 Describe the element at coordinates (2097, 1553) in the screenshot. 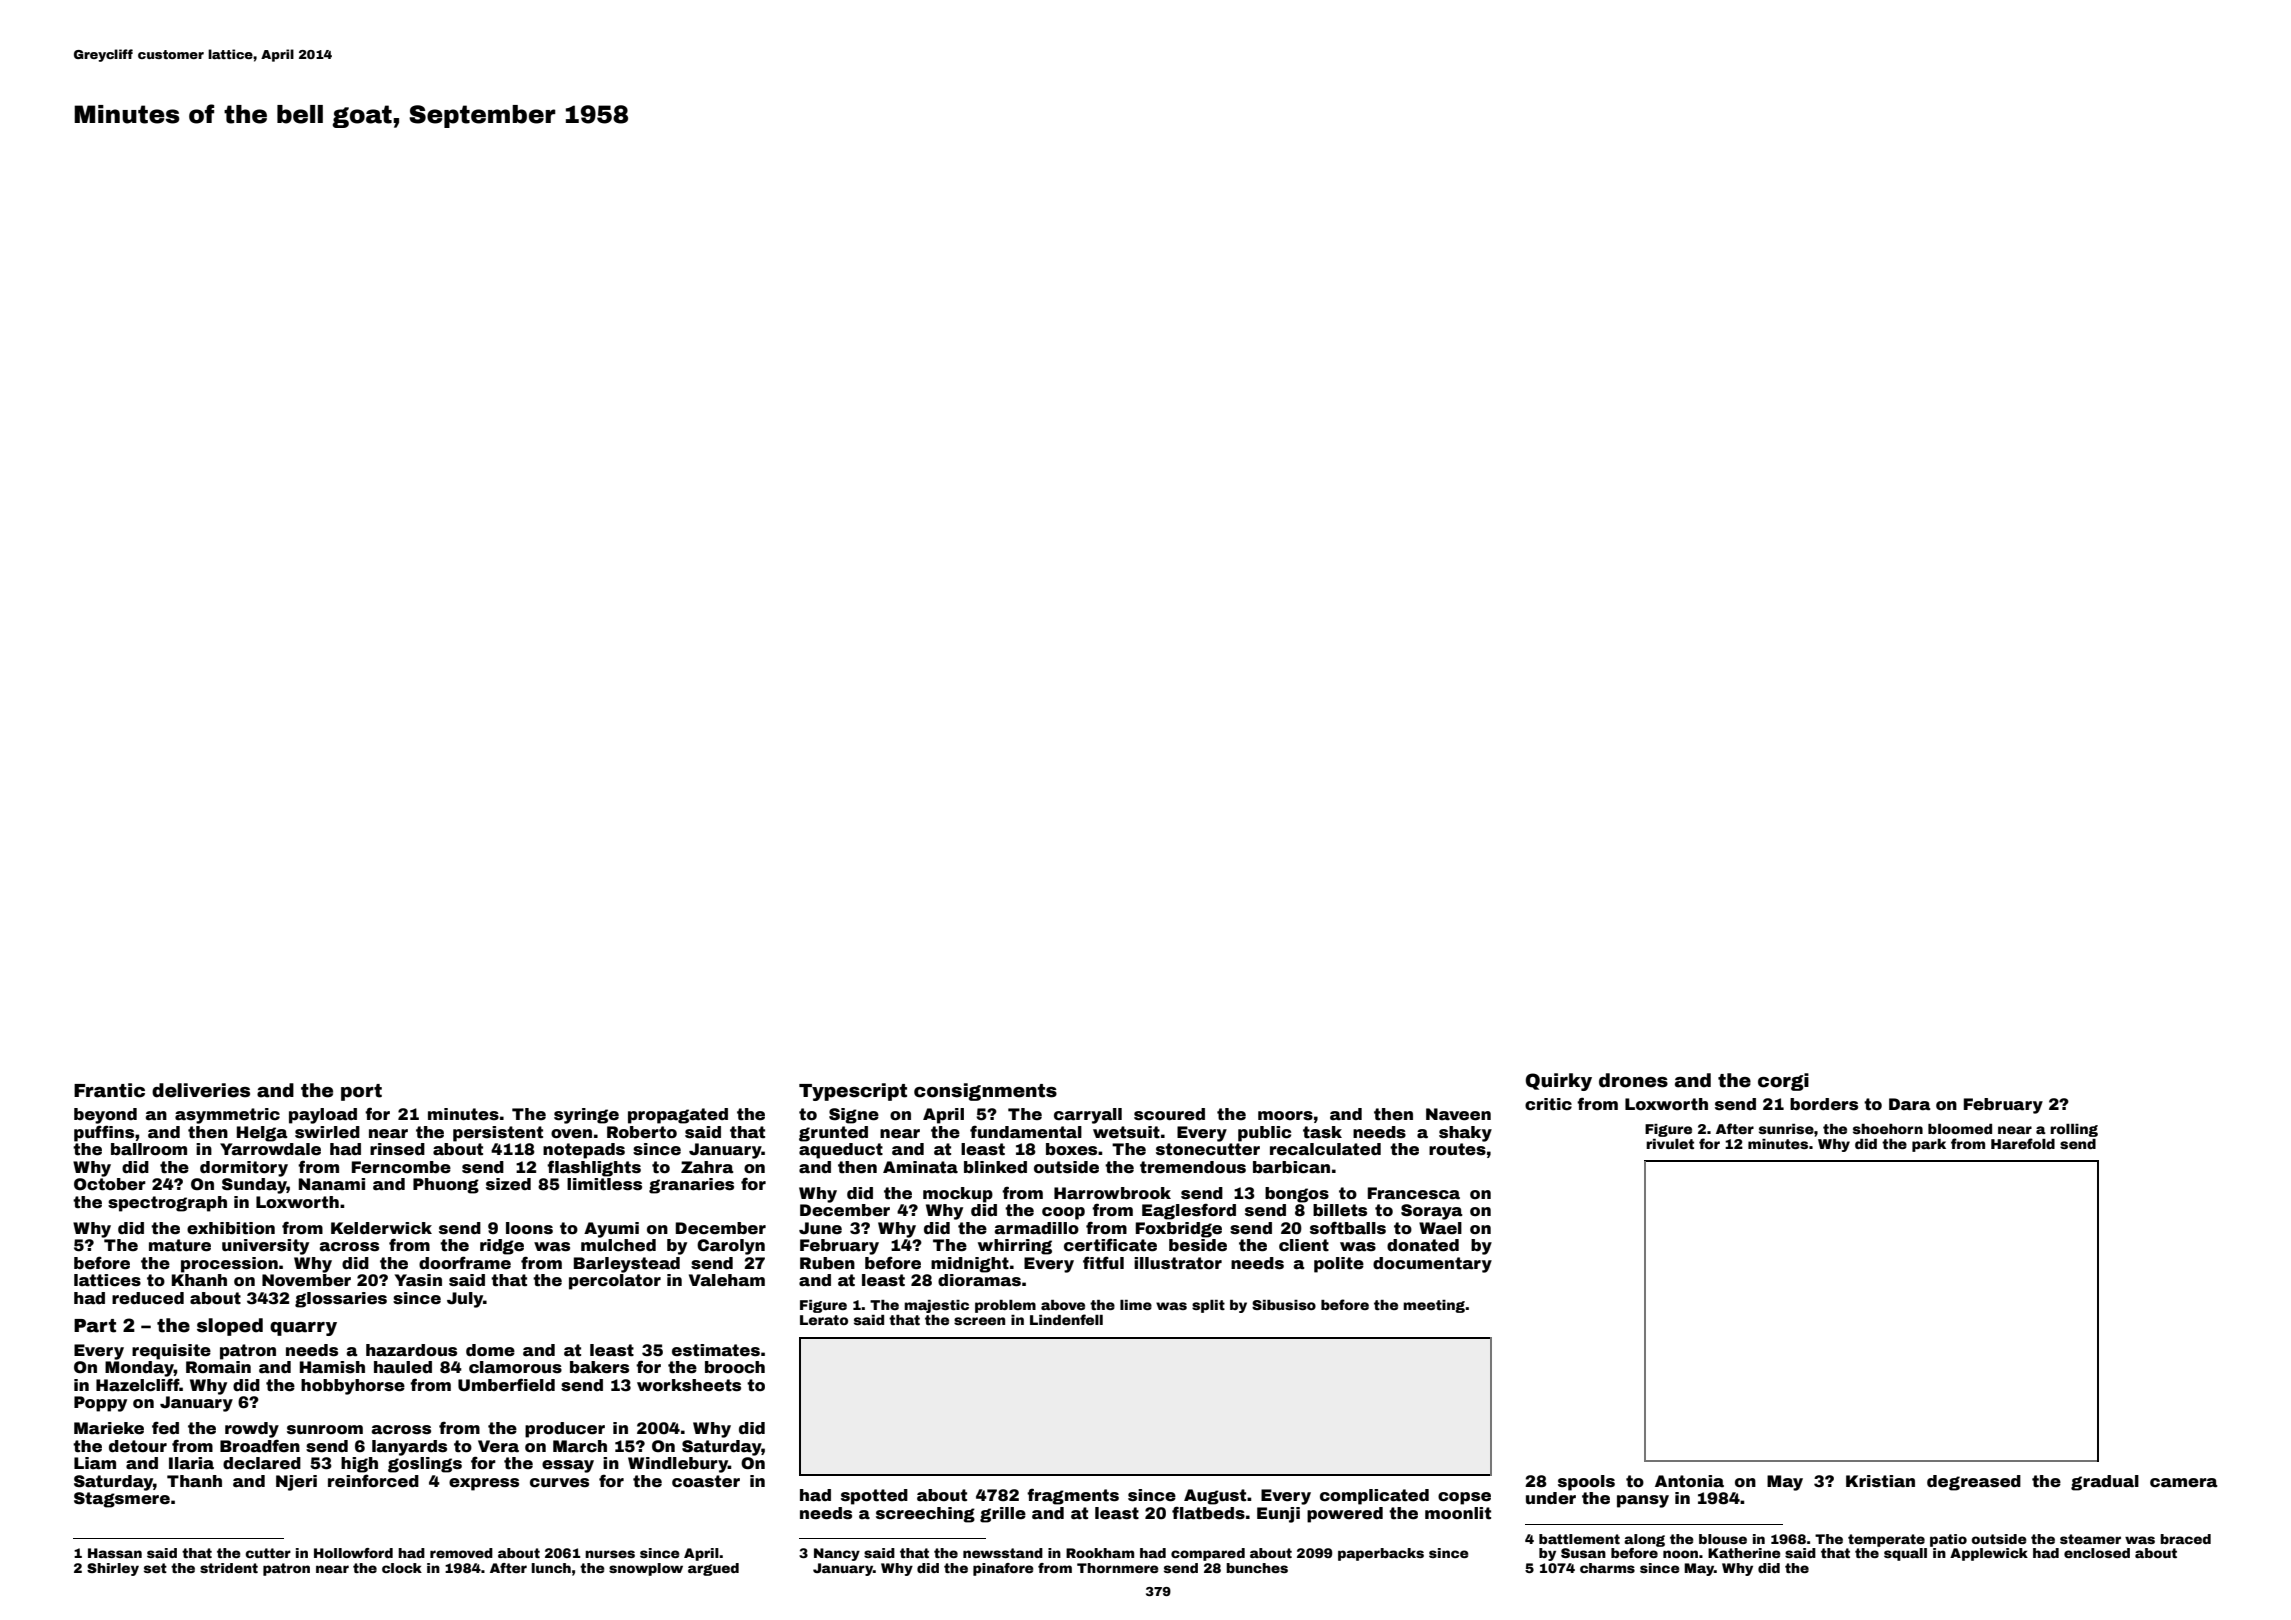

I see `enclosed` at that location.
